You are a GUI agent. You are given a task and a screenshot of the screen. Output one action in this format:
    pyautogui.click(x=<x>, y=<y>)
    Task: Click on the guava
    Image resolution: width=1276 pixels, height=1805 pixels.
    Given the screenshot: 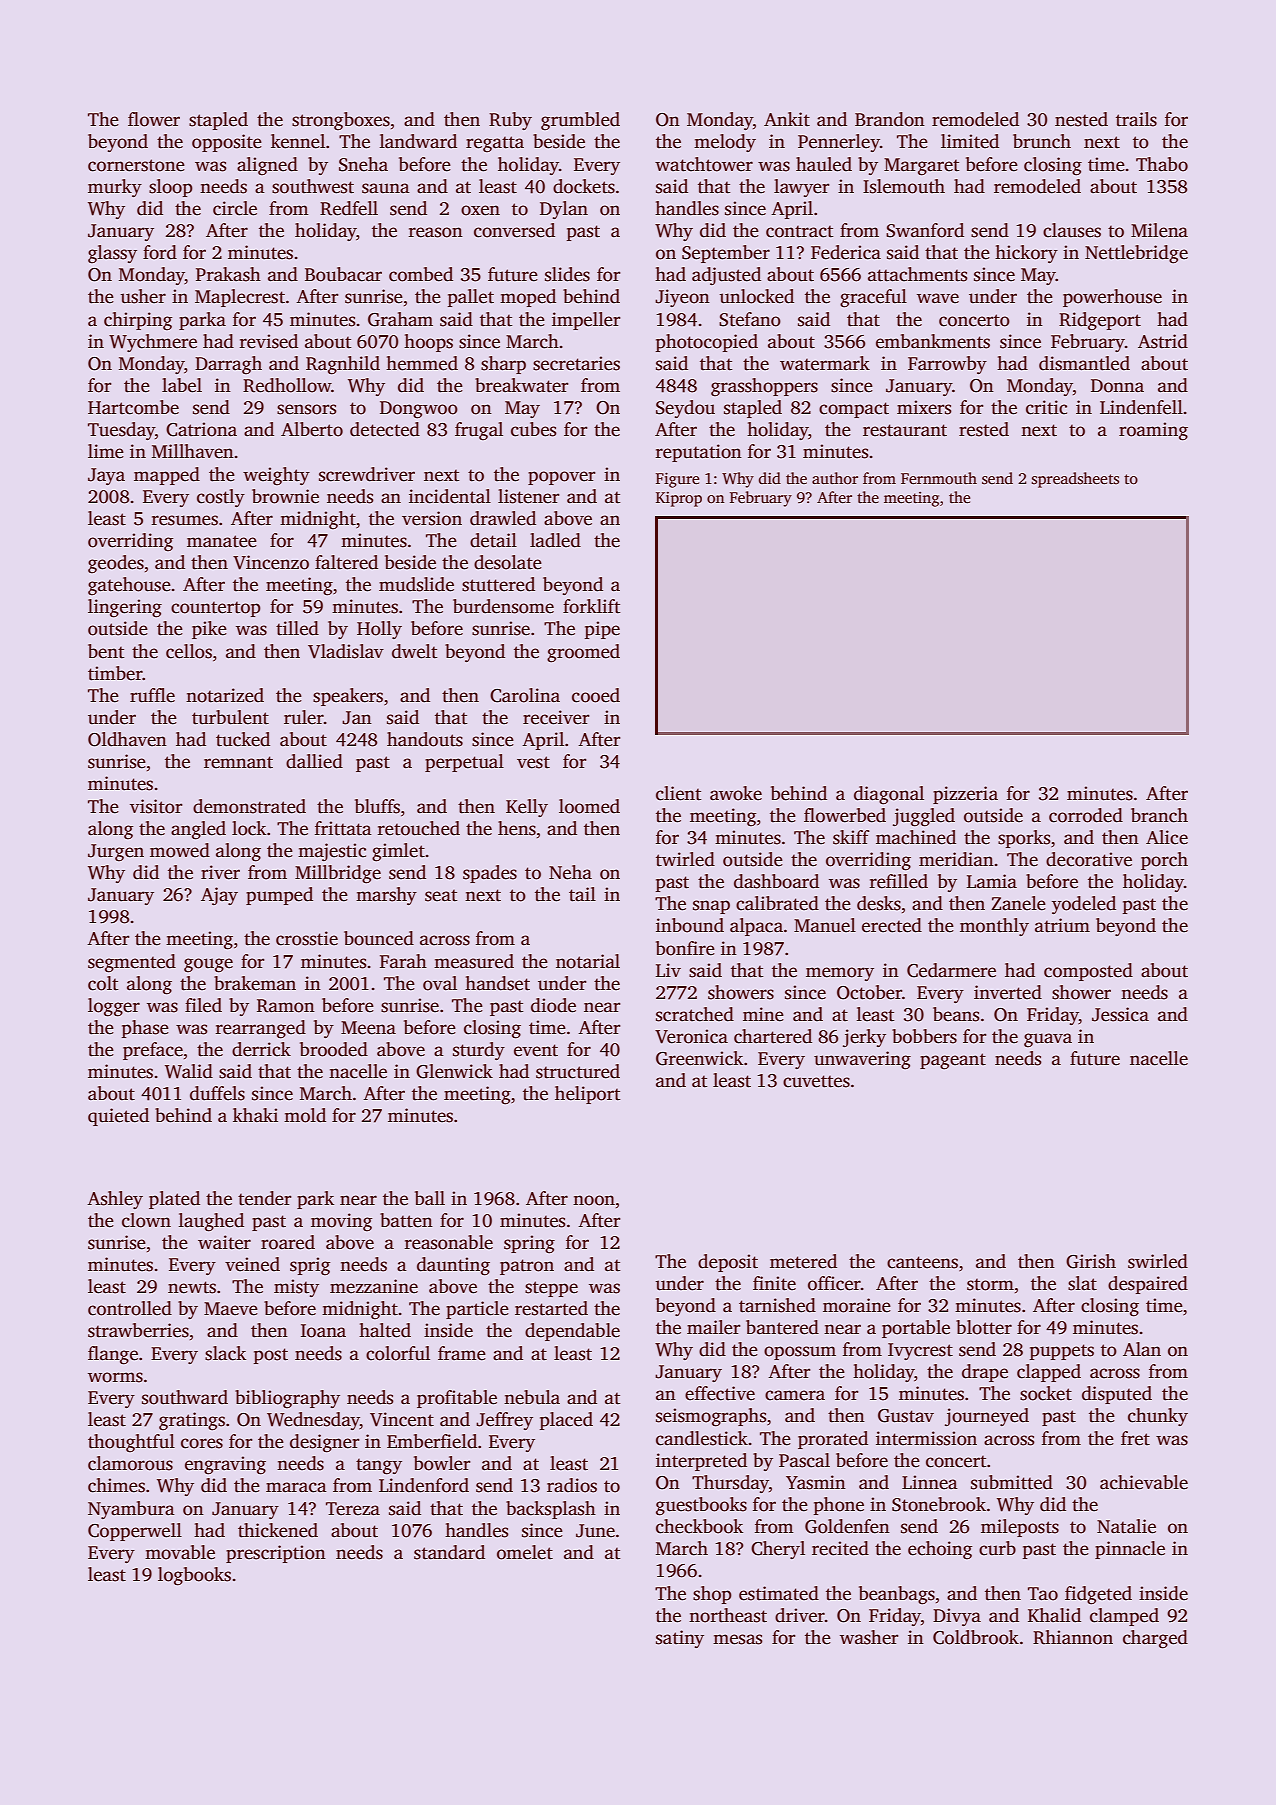 What is the action you would take?
    pyautogui.click(x=1048, y=1040)
